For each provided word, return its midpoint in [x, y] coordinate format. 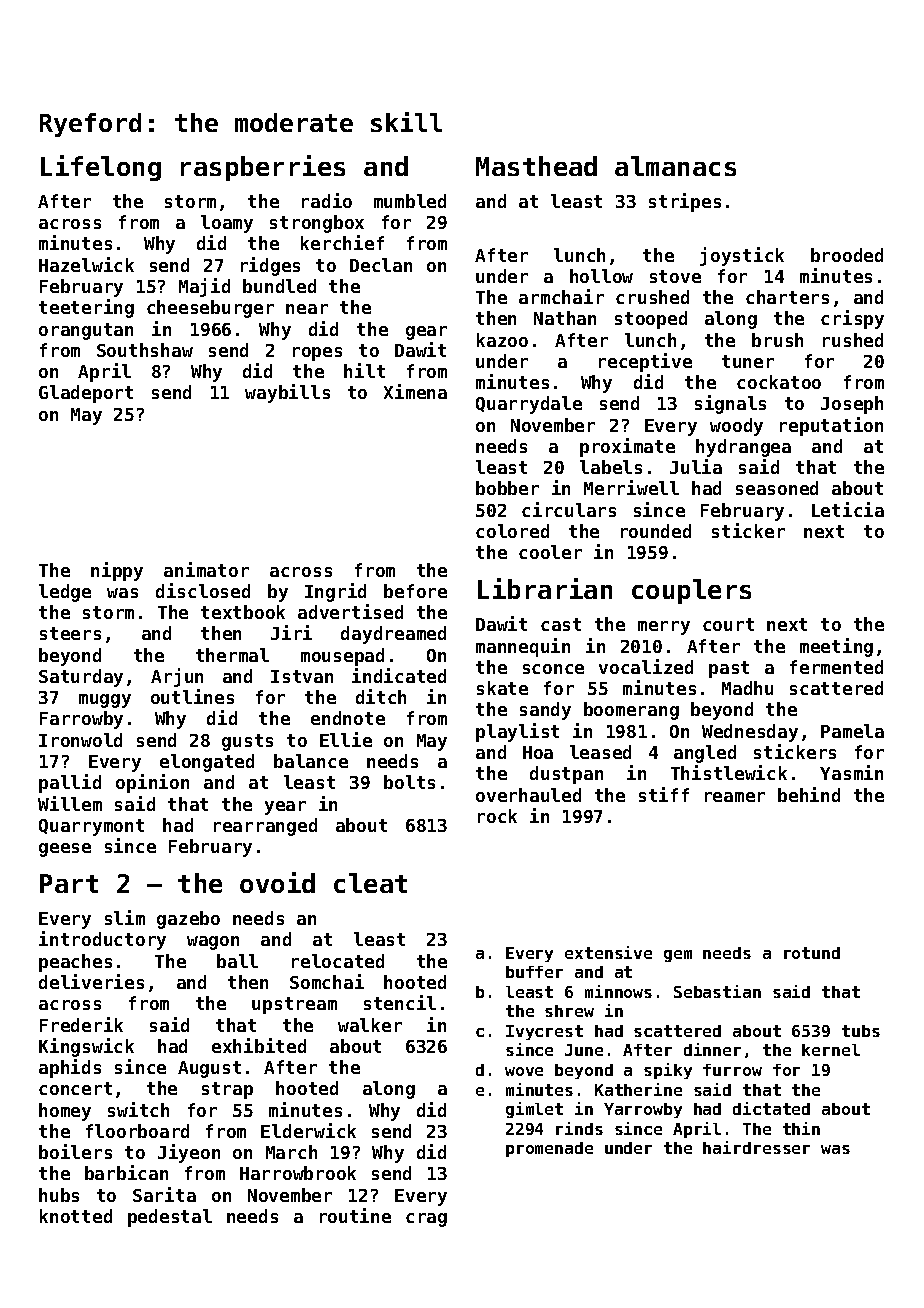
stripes [685, 202]
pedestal [170, 1218]
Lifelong [101, 168]
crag [426, 1220]
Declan [381, 265]
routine [355, 1215]
